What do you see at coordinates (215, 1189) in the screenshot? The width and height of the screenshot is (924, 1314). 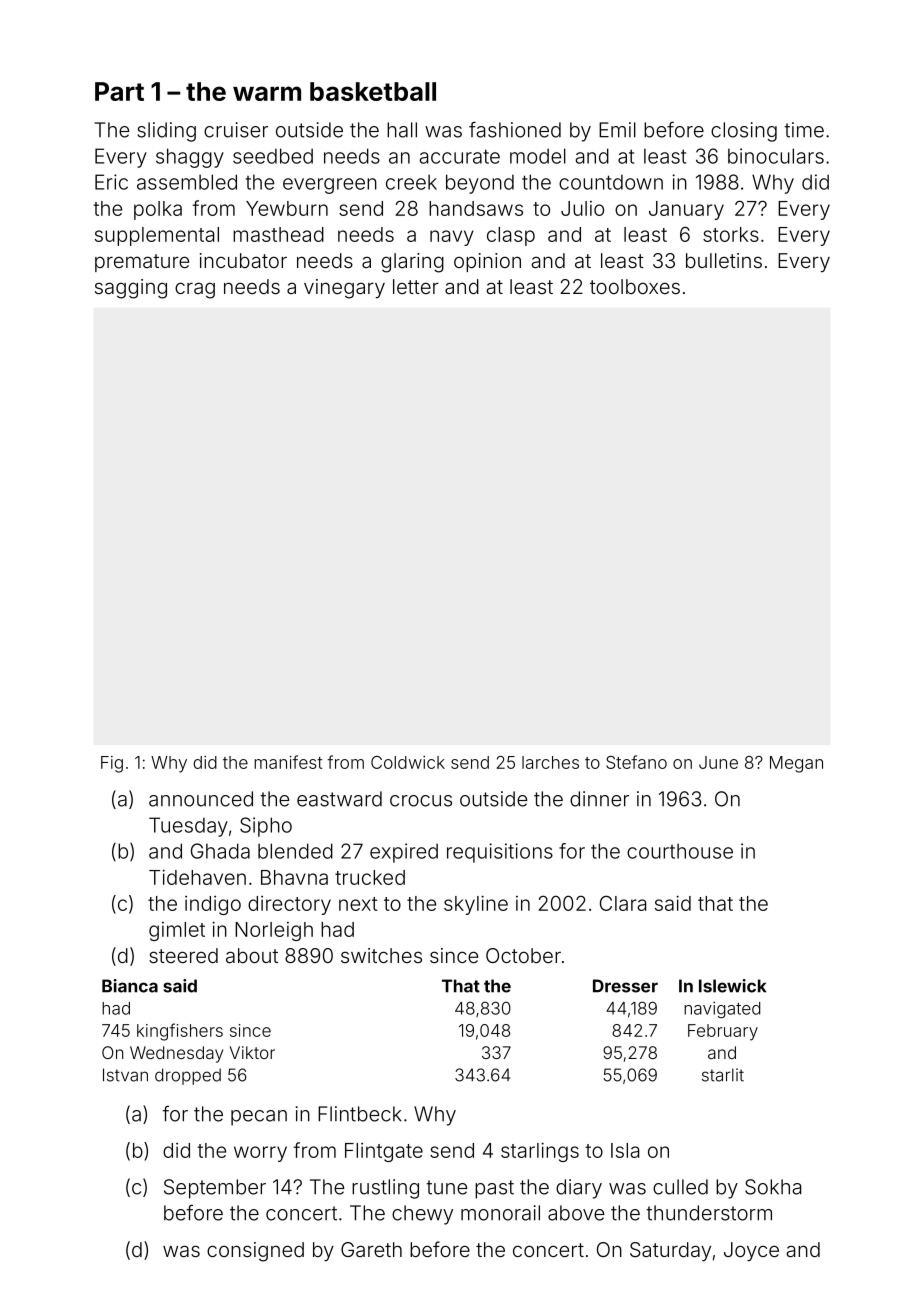 I see `September` at bounding box center [215, 1189].
